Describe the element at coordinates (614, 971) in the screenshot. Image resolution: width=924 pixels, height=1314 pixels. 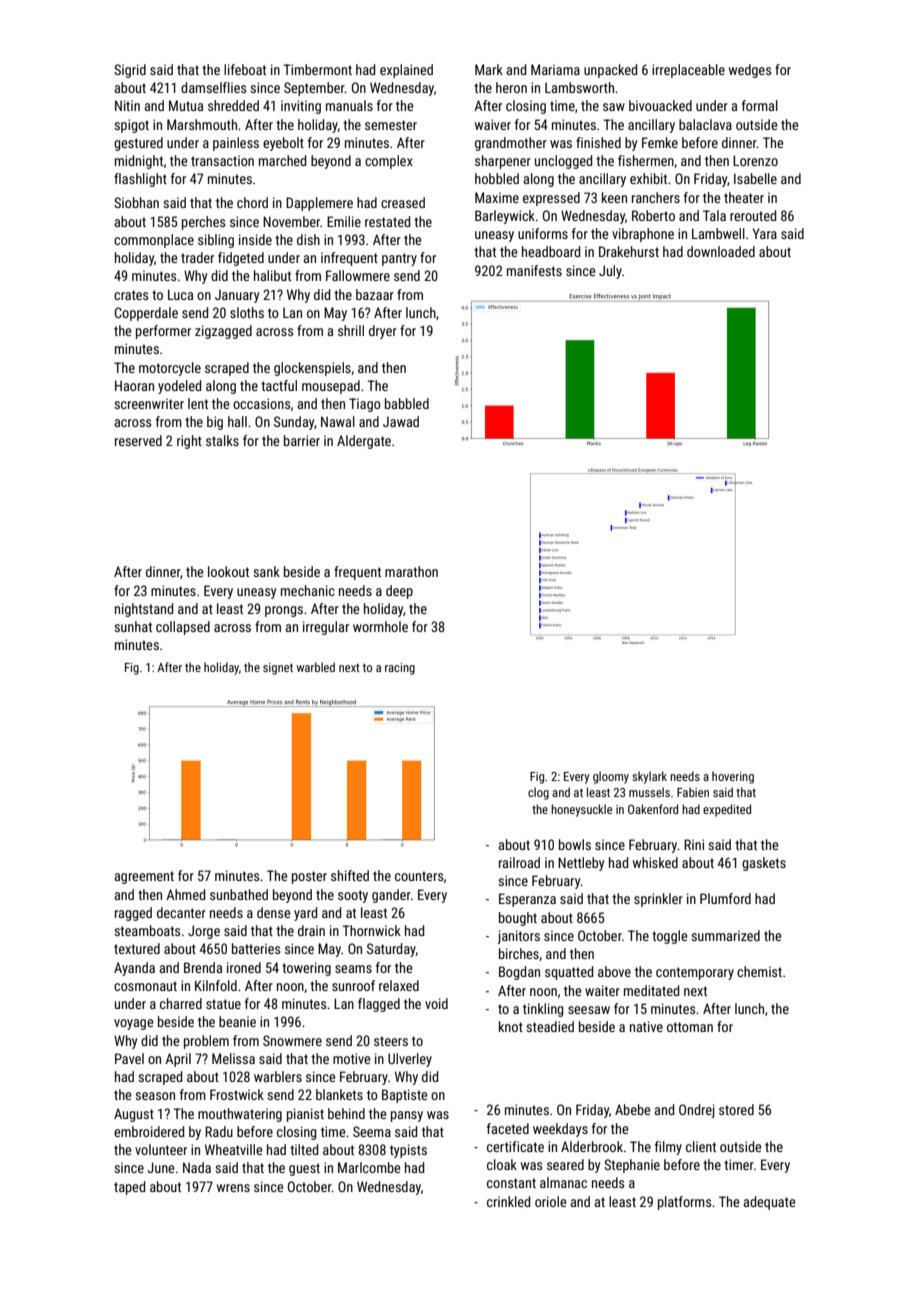
I see `above` at that location.
